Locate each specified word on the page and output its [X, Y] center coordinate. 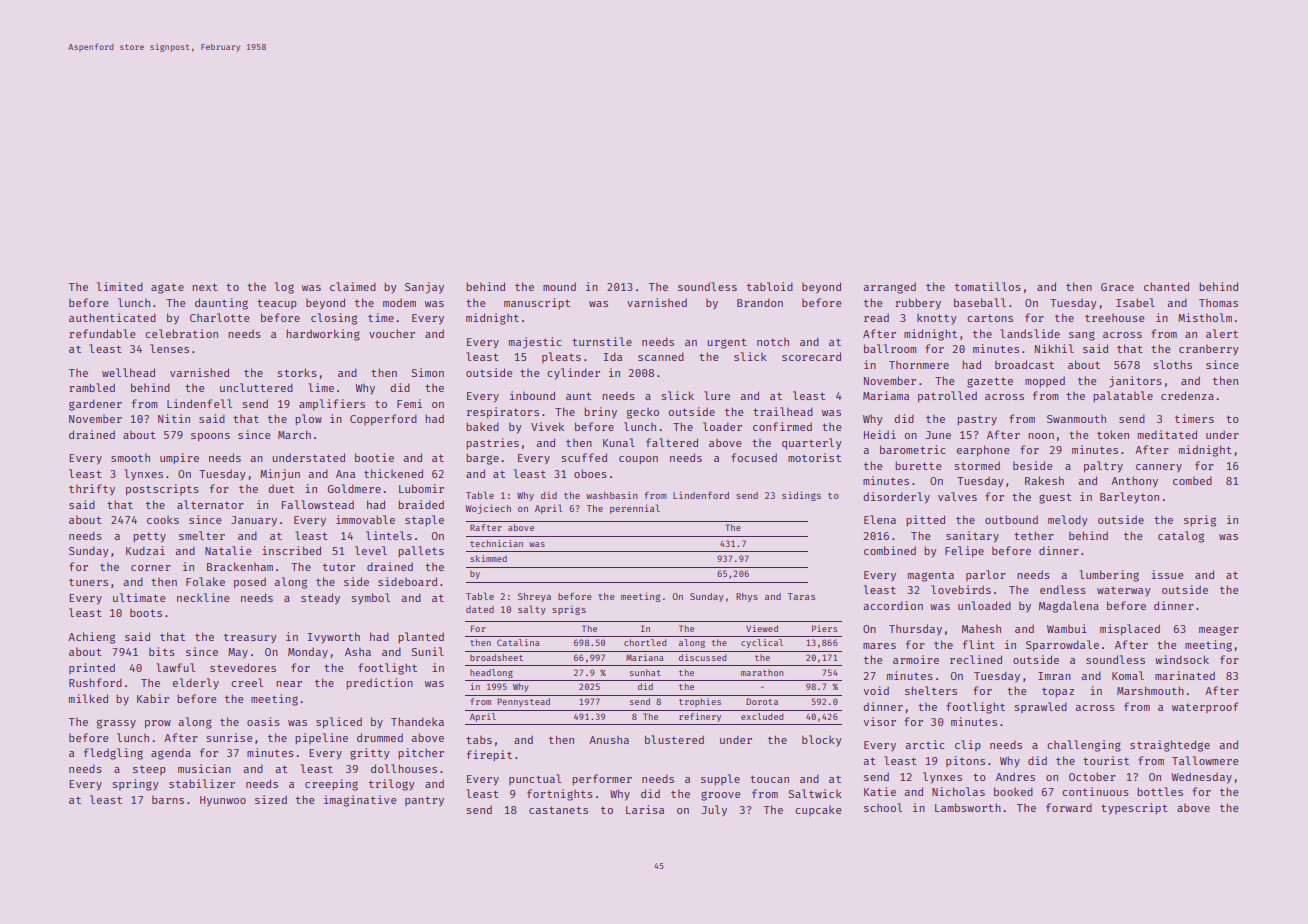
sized [271, 799]
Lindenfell [199, 403]
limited [120, 286]
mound [559, 286]
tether [1034, 535]
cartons [990, 318]
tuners [88, 582]
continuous [1095, 791]
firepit [489, 756]
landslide [1030, 333]
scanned [661, 356]
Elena [880, 519]
